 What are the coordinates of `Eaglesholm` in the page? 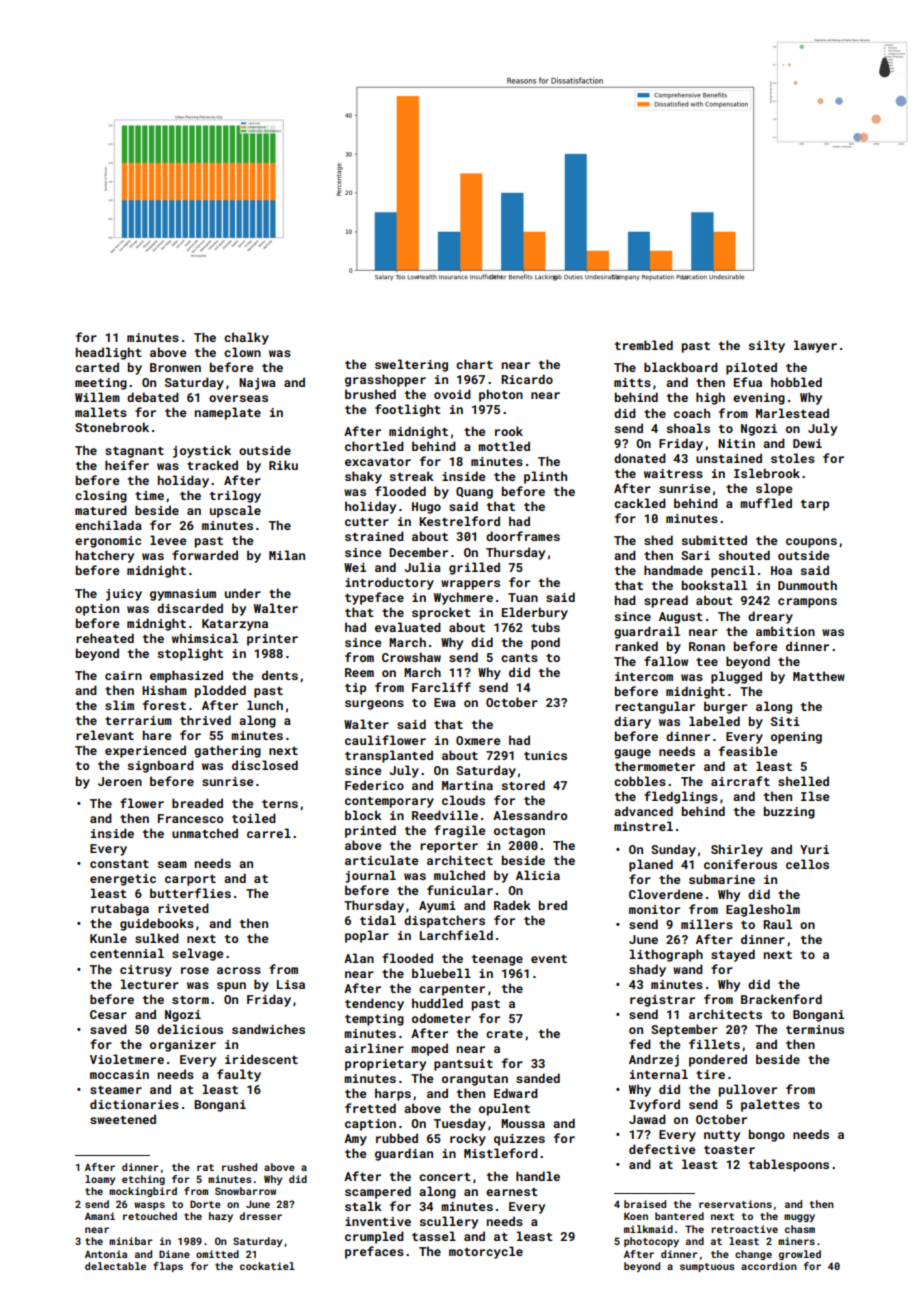 It's located at (763, 910).
